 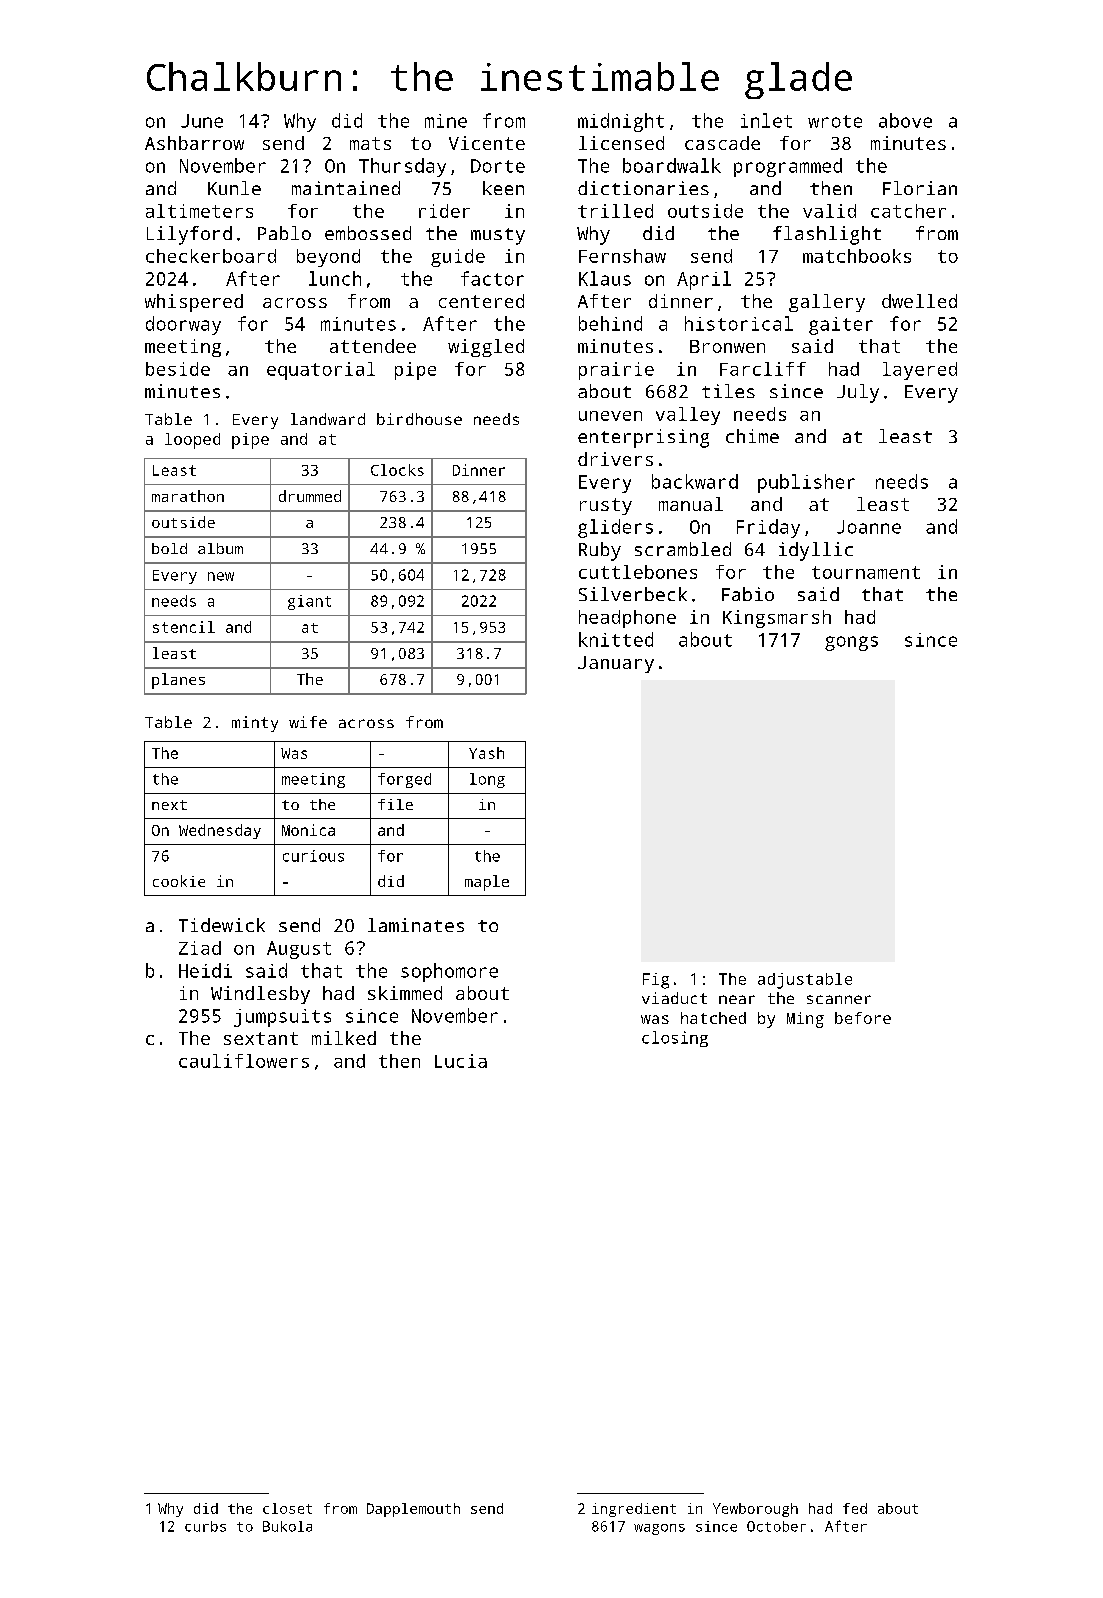 What do you see at coordinates (839, 999) in the page?
I see `scanner` at bounding box center [839, 999].
